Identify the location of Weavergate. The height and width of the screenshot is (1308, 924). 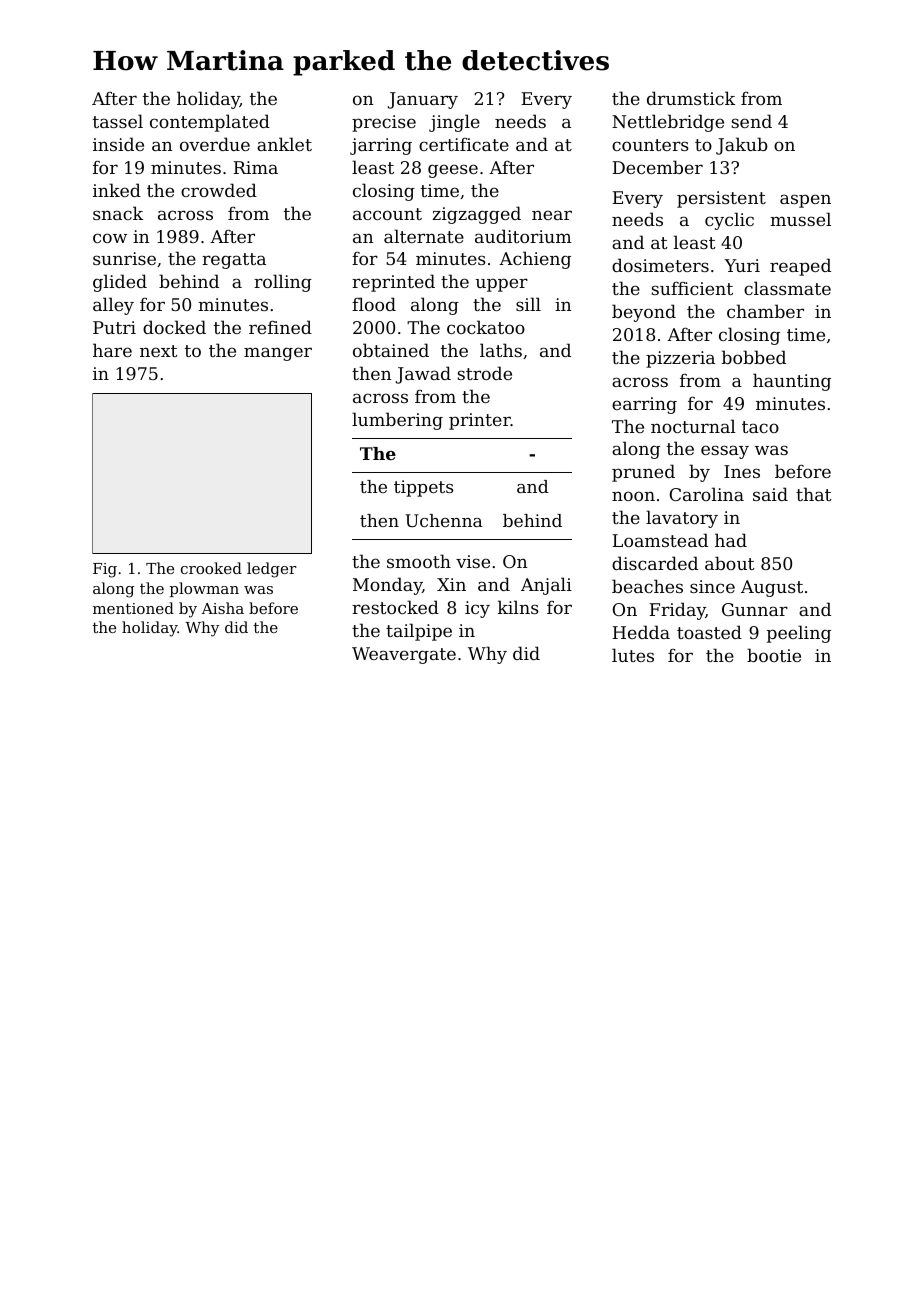
(404, 655).
